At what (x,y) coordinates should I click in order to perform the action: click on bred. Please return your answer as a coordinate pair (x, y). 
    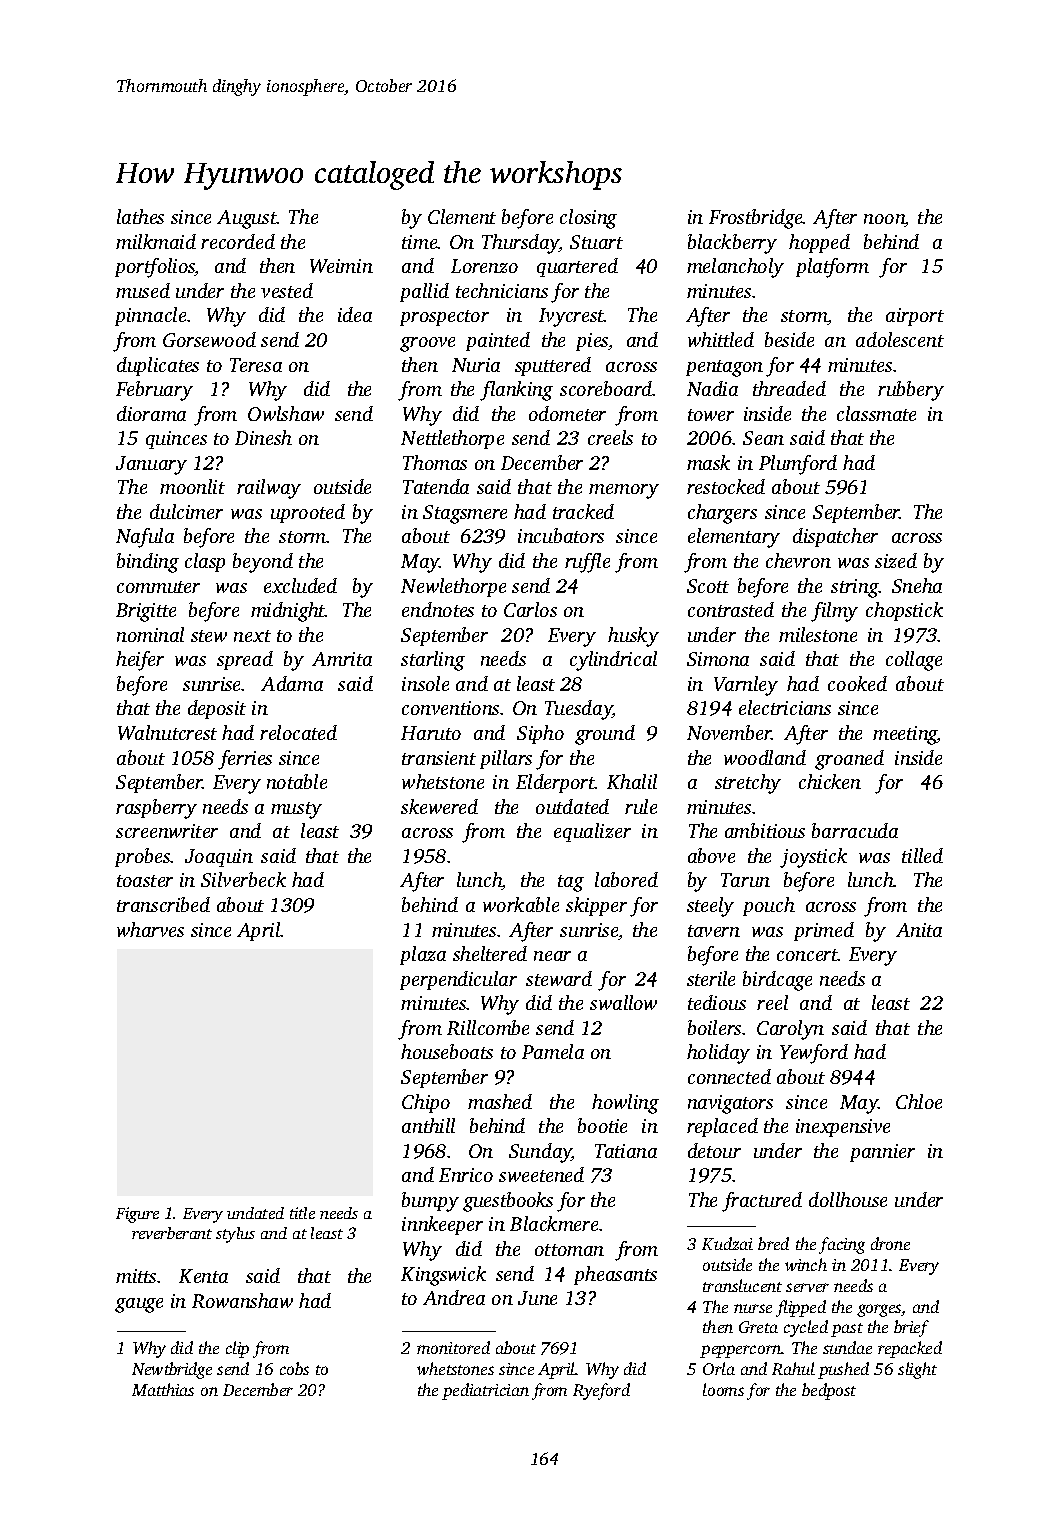
    Looking at the image, I should click on (773, 1243).
